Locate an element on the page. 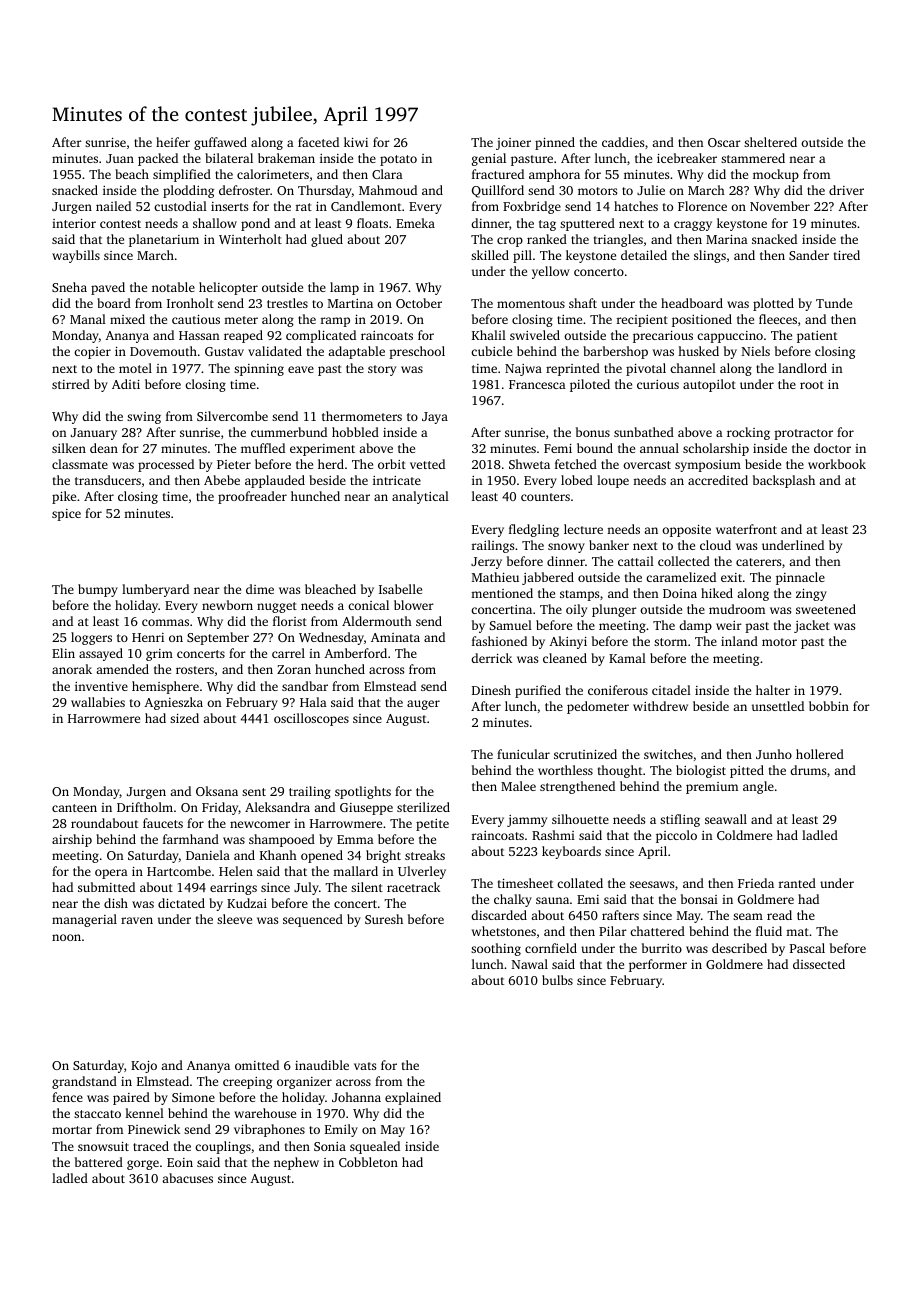 This image has width=924, height=1308. omitted is located at coordinates (257, 1065).
